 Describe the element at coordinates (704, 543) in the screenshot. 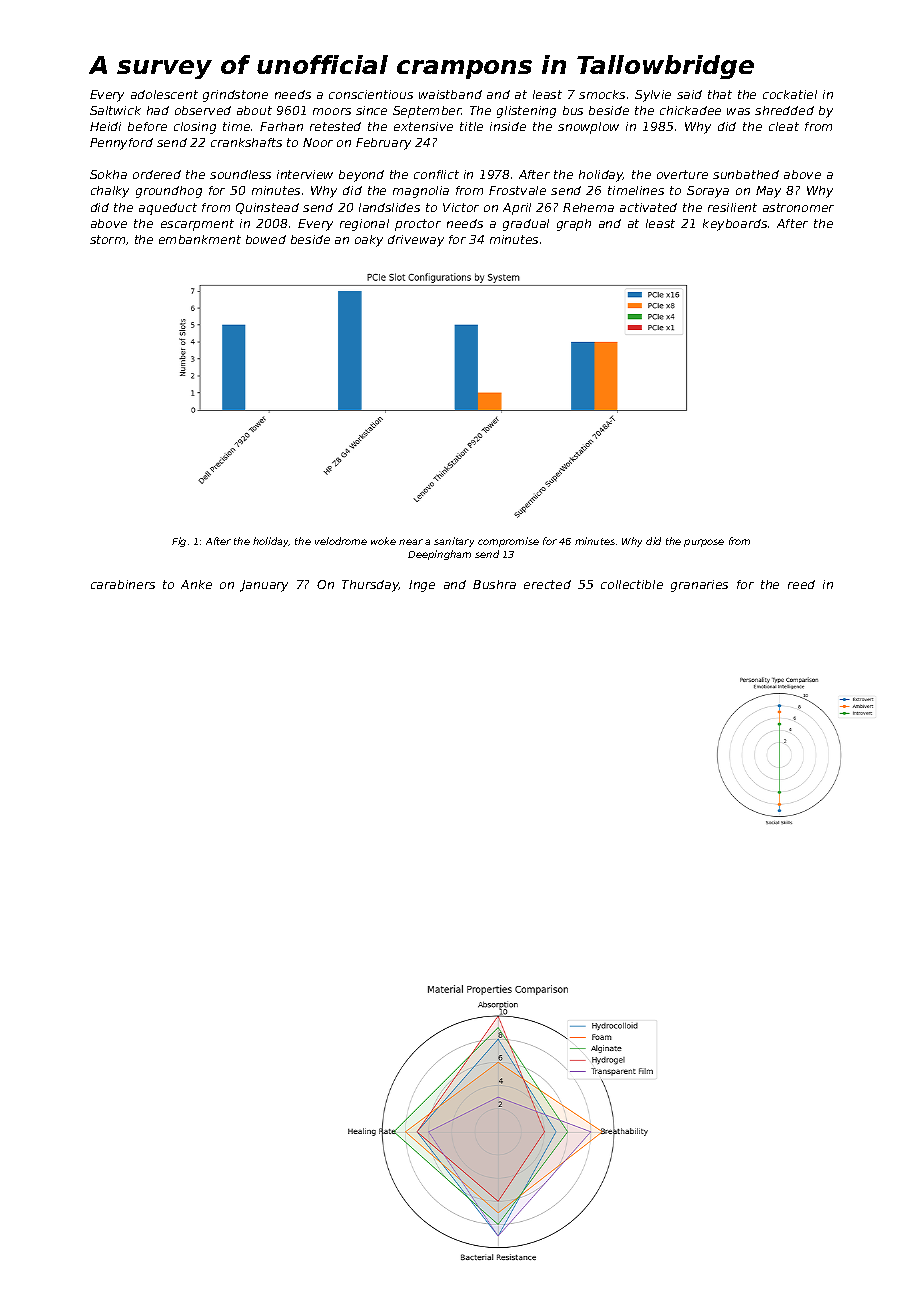

I see `purpose` at that location.
